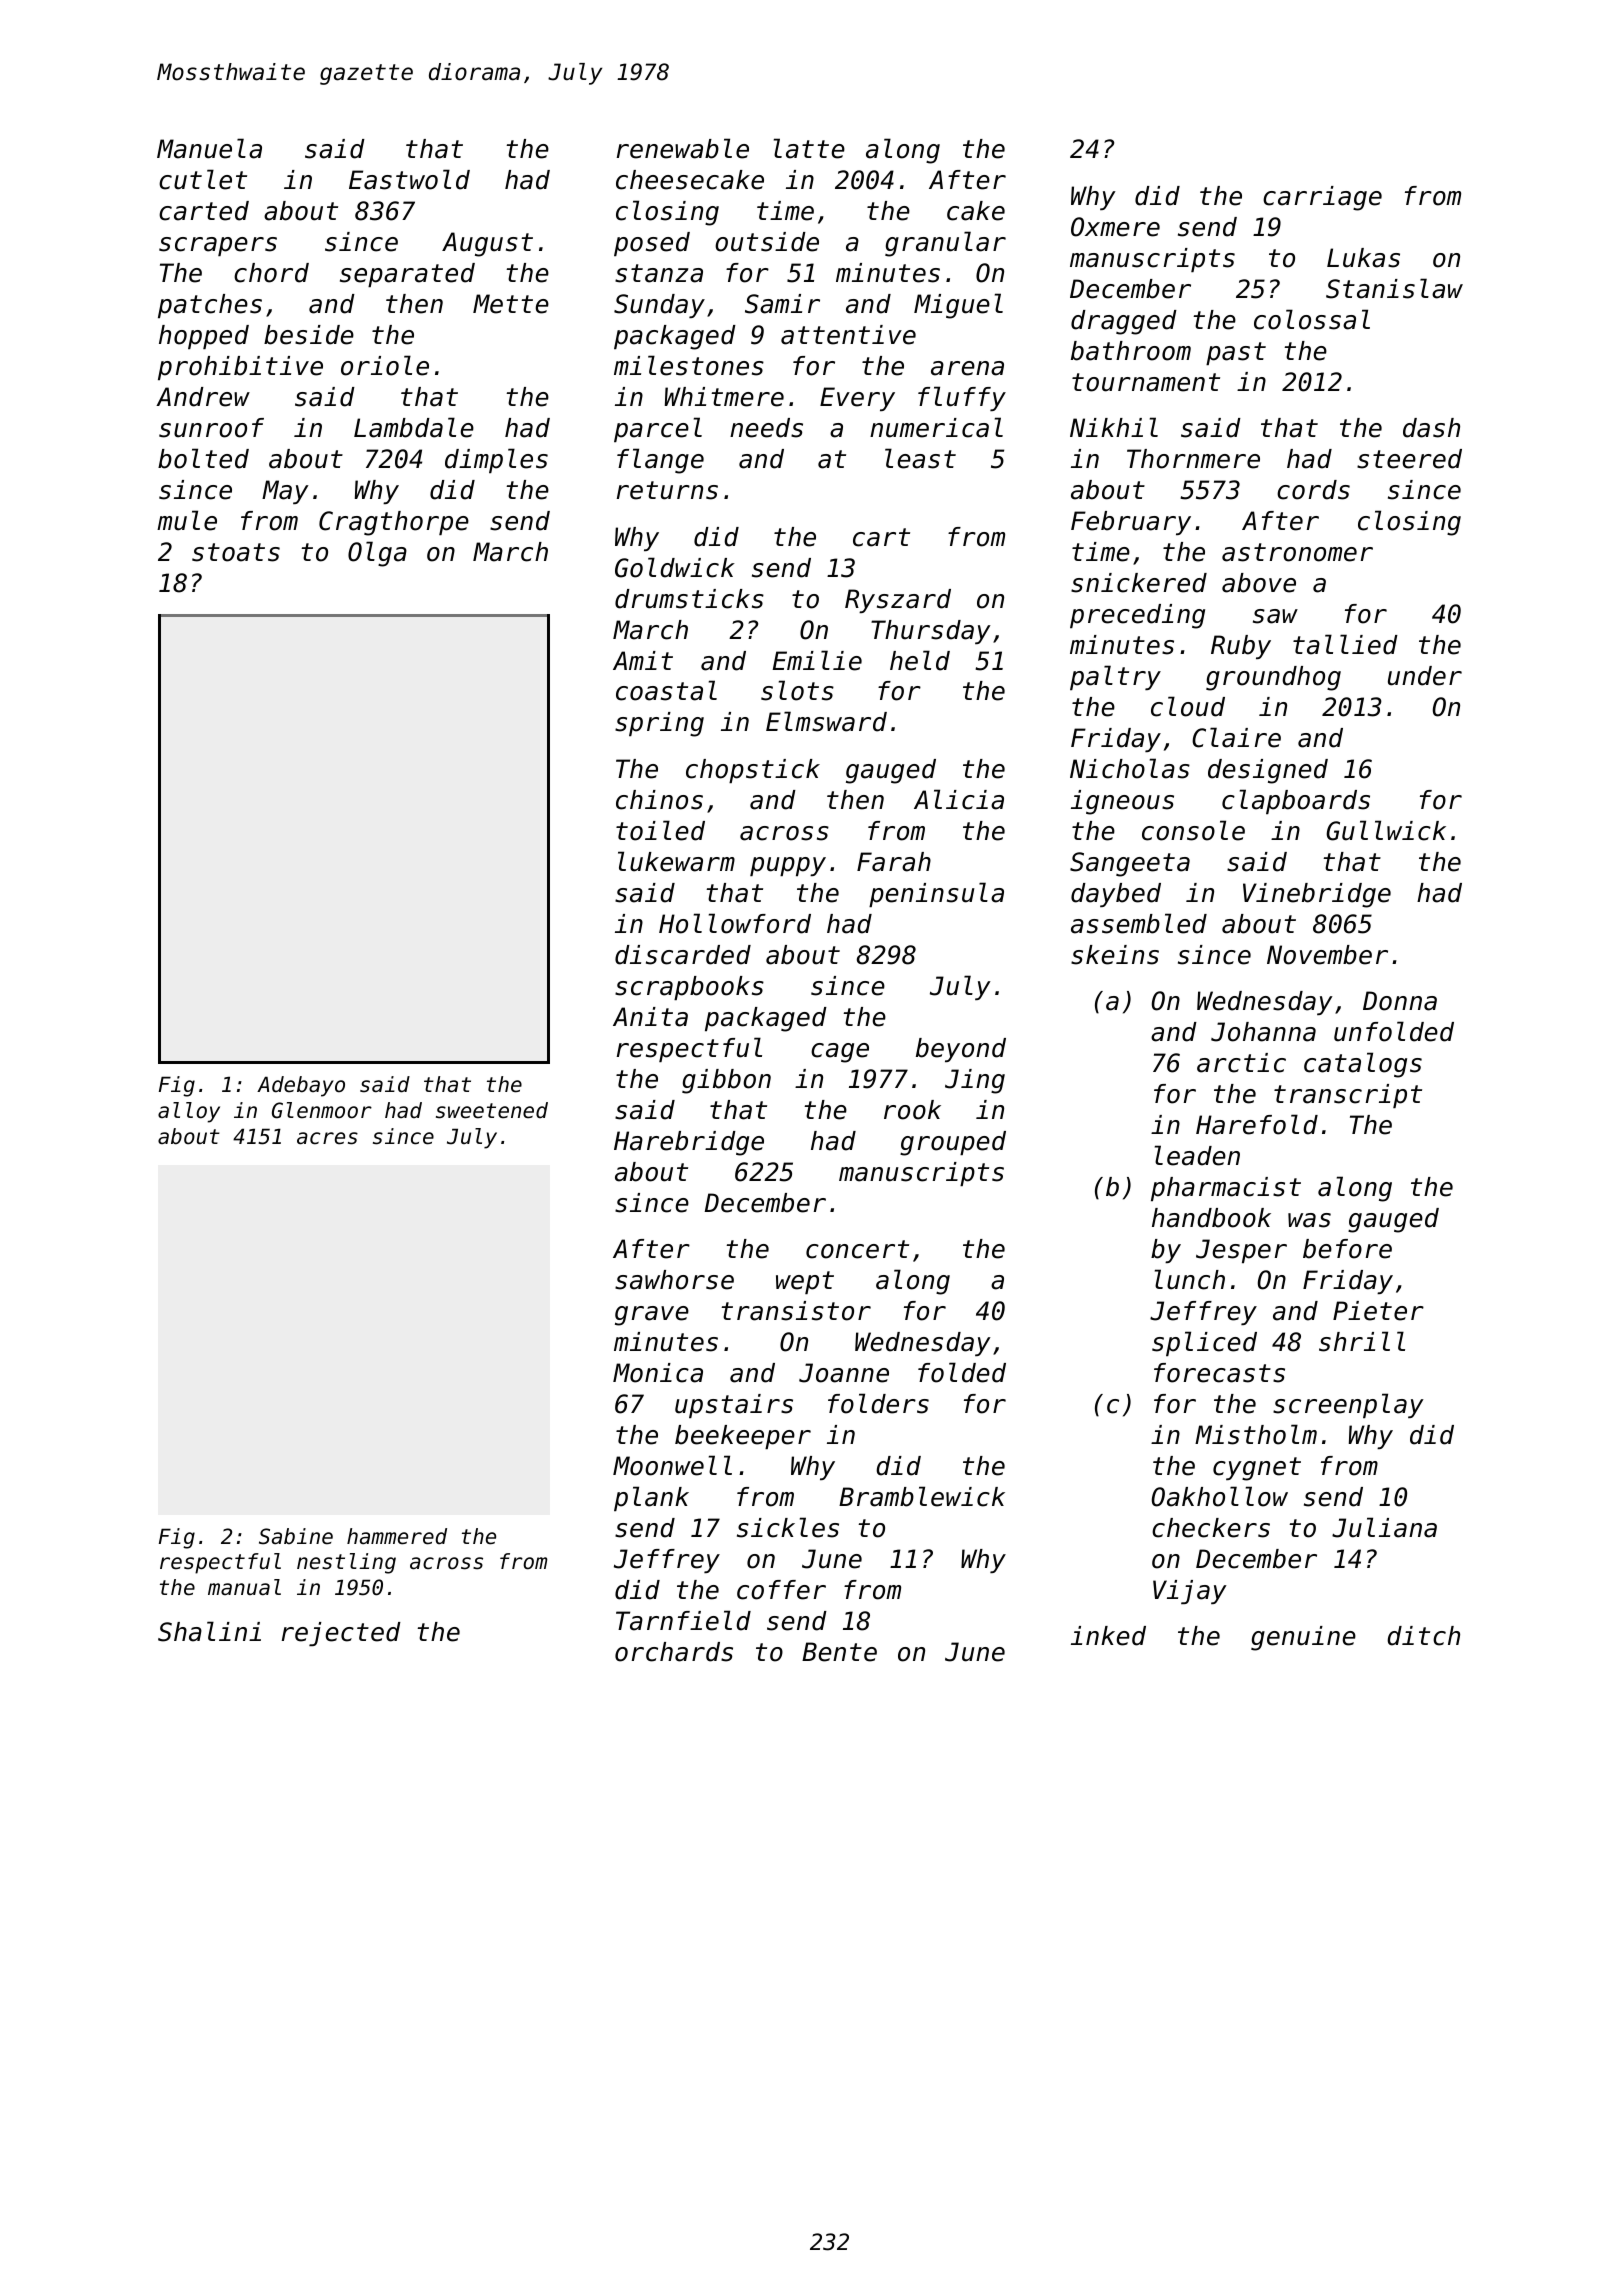 The image size is (1620, 2292). What do you see at coordinates (1425, 676) in the screenshot?
I see `under` at bounding box center [1425, 676].
